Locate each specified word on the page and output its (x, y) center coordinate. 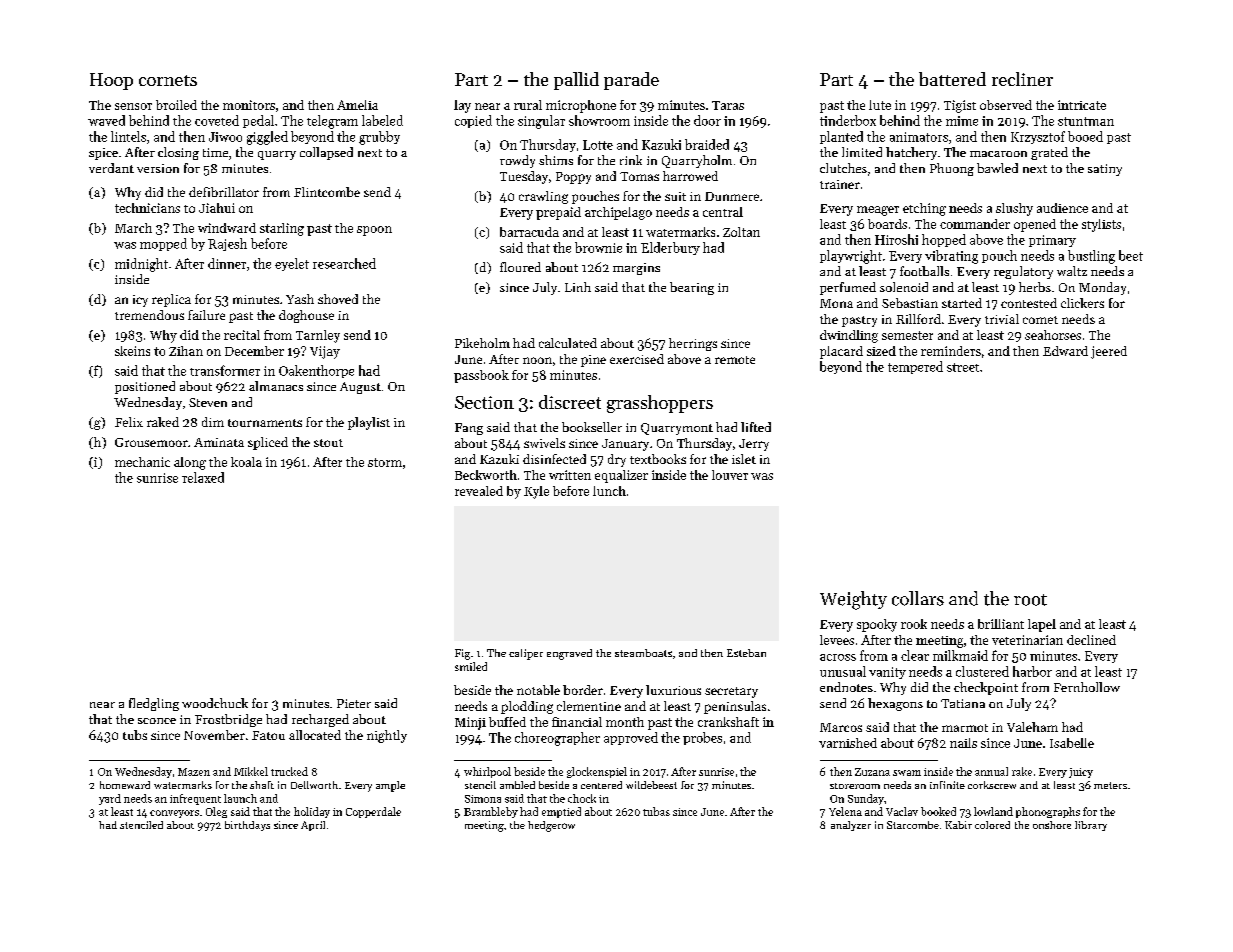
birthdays (247, 826)
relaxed (203, 477)
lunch (609, 491)
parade (631, 81)
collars (918, 598)
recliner (1022, 79)
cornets (168, 80)
